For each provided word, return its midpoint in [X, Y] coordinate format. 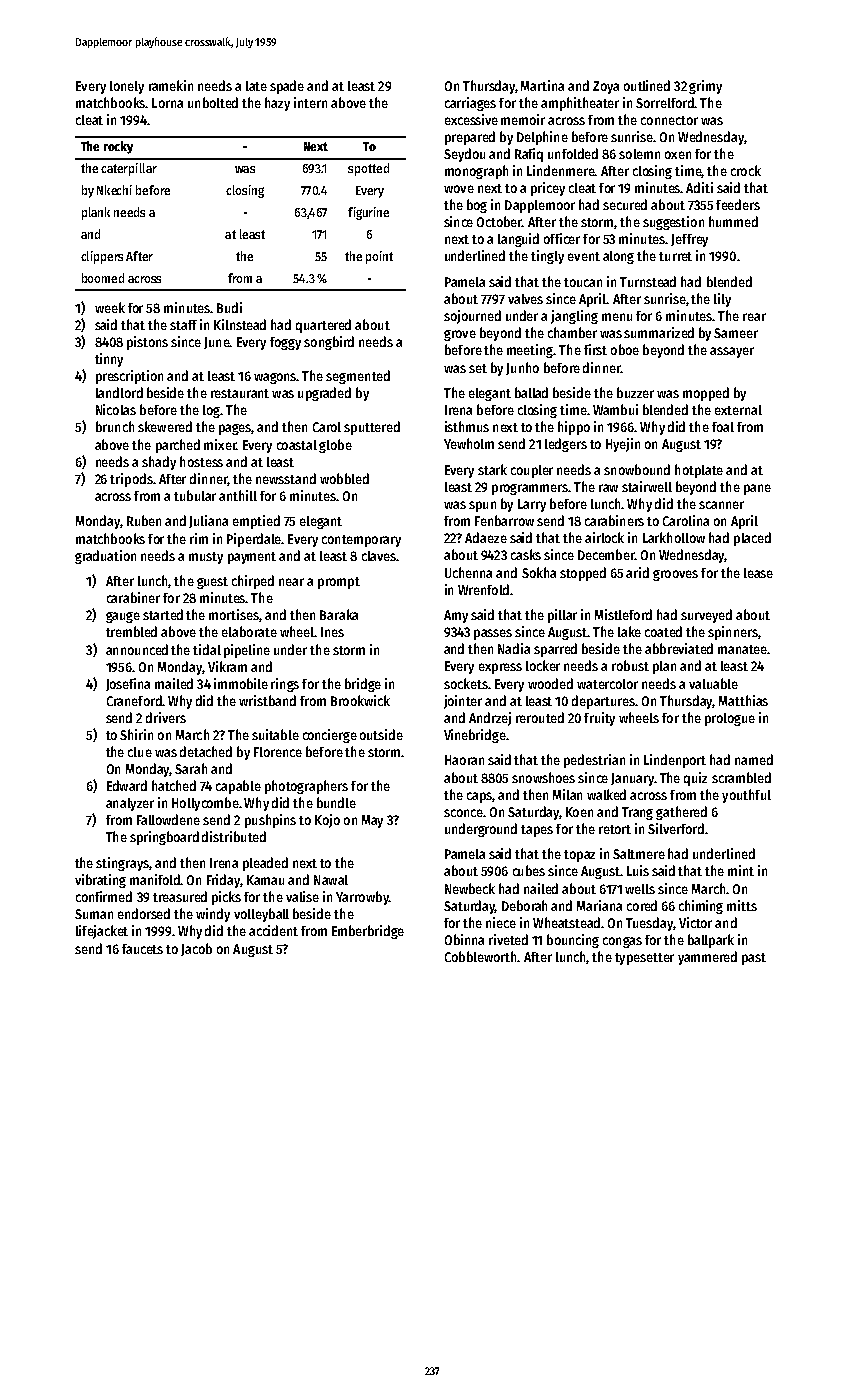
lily [722, 300]
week [110, 307]
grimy [705, 87]
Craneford [134, 700]
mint [741, 870]
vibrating [100, 881]
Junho [522, 368]
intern [310, 102]
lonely [127, 87]
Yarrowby [362, 898]
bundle [336, 802]
